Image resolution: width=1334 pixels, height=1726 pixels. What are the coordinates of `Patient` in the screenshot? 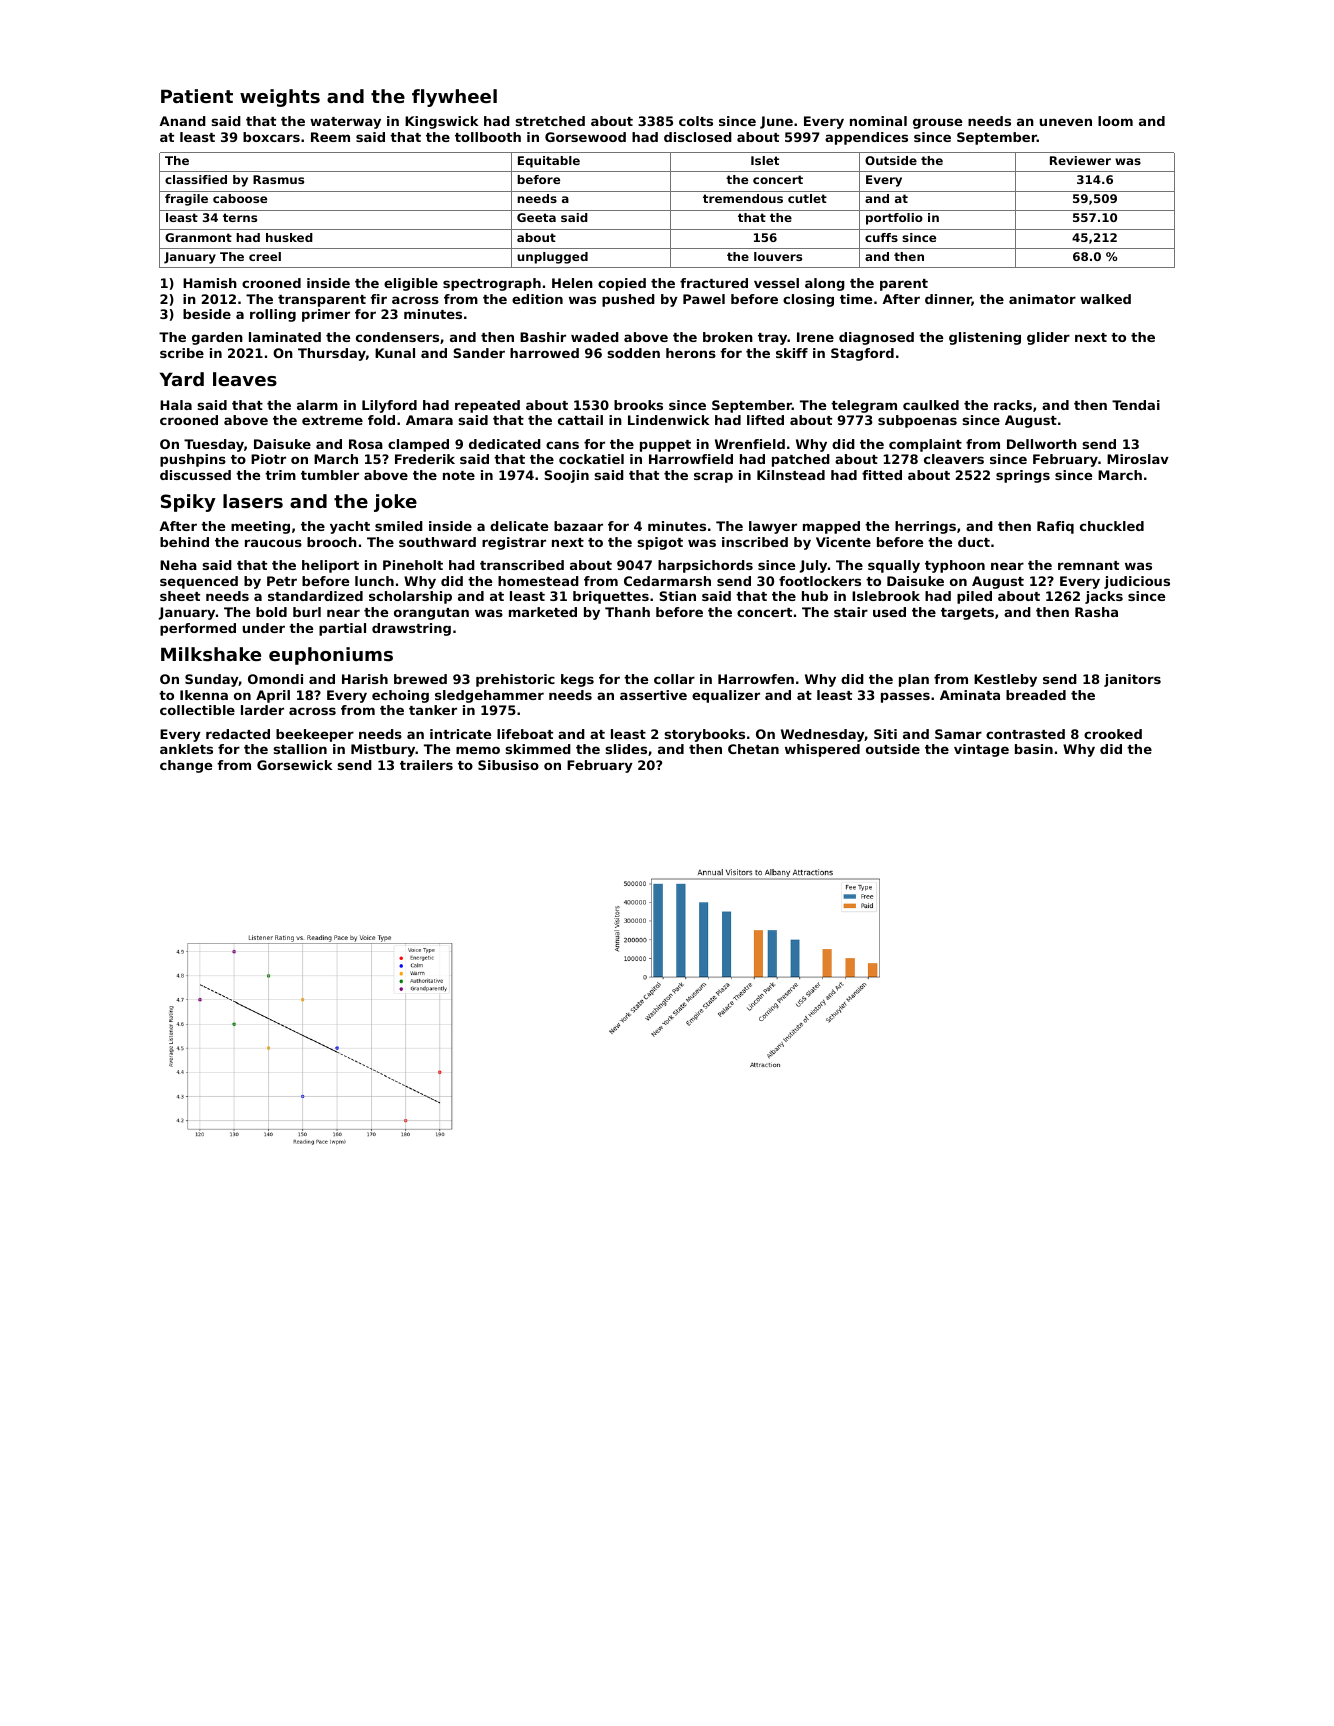 It's located at (197, 96).
